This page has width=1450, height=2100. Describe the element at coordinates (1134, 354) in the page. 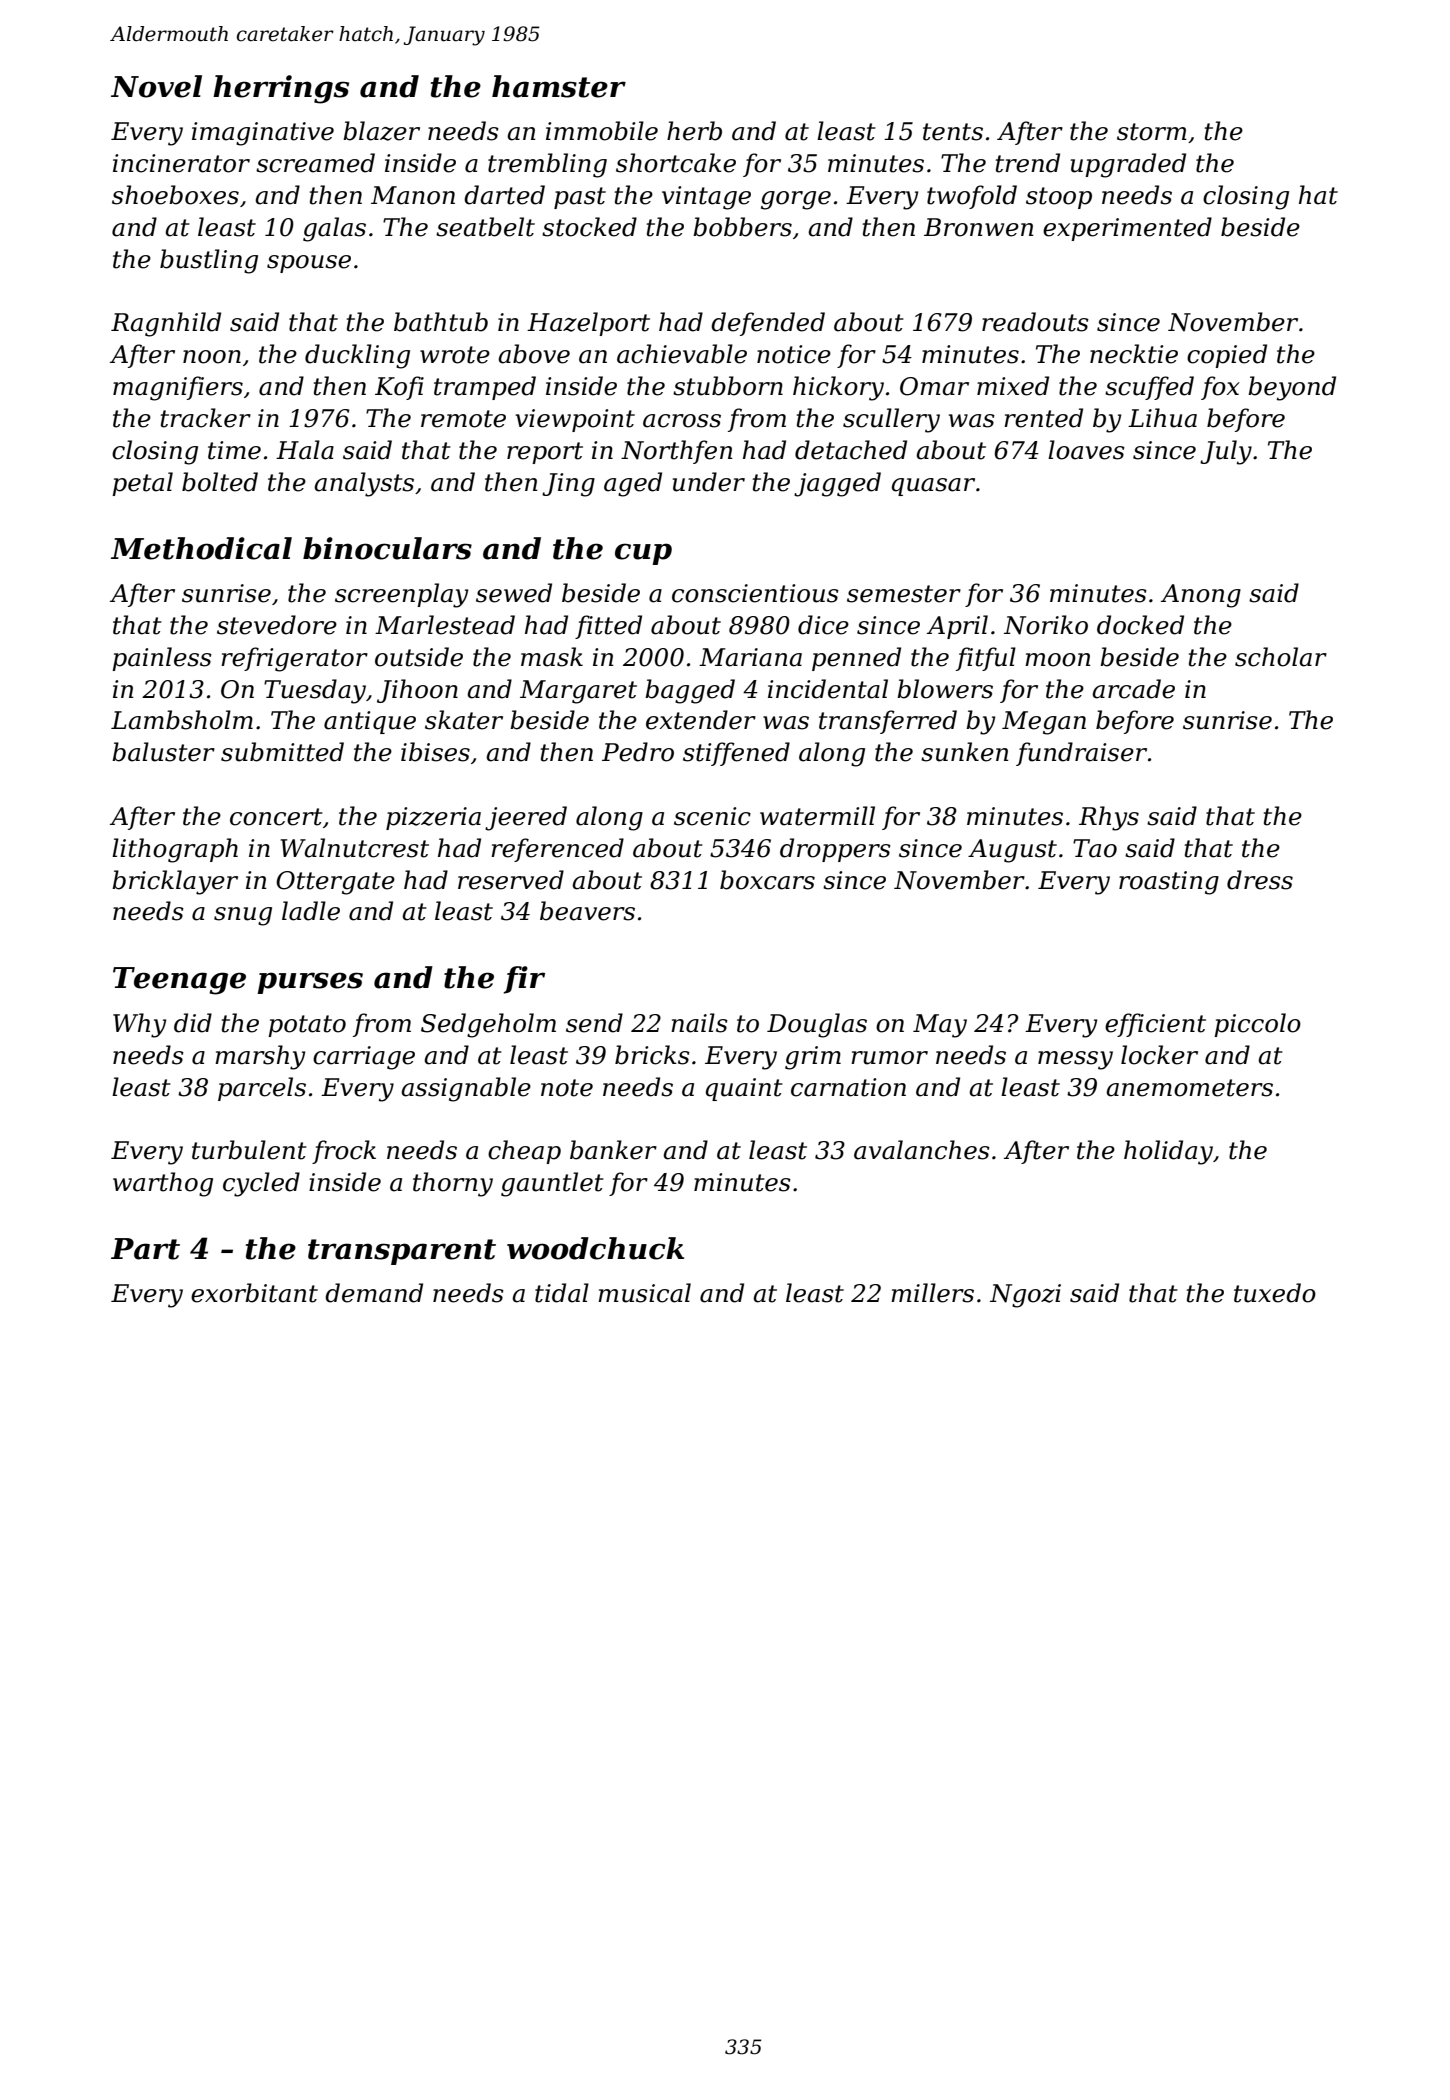

I see `necktie` at that location.
